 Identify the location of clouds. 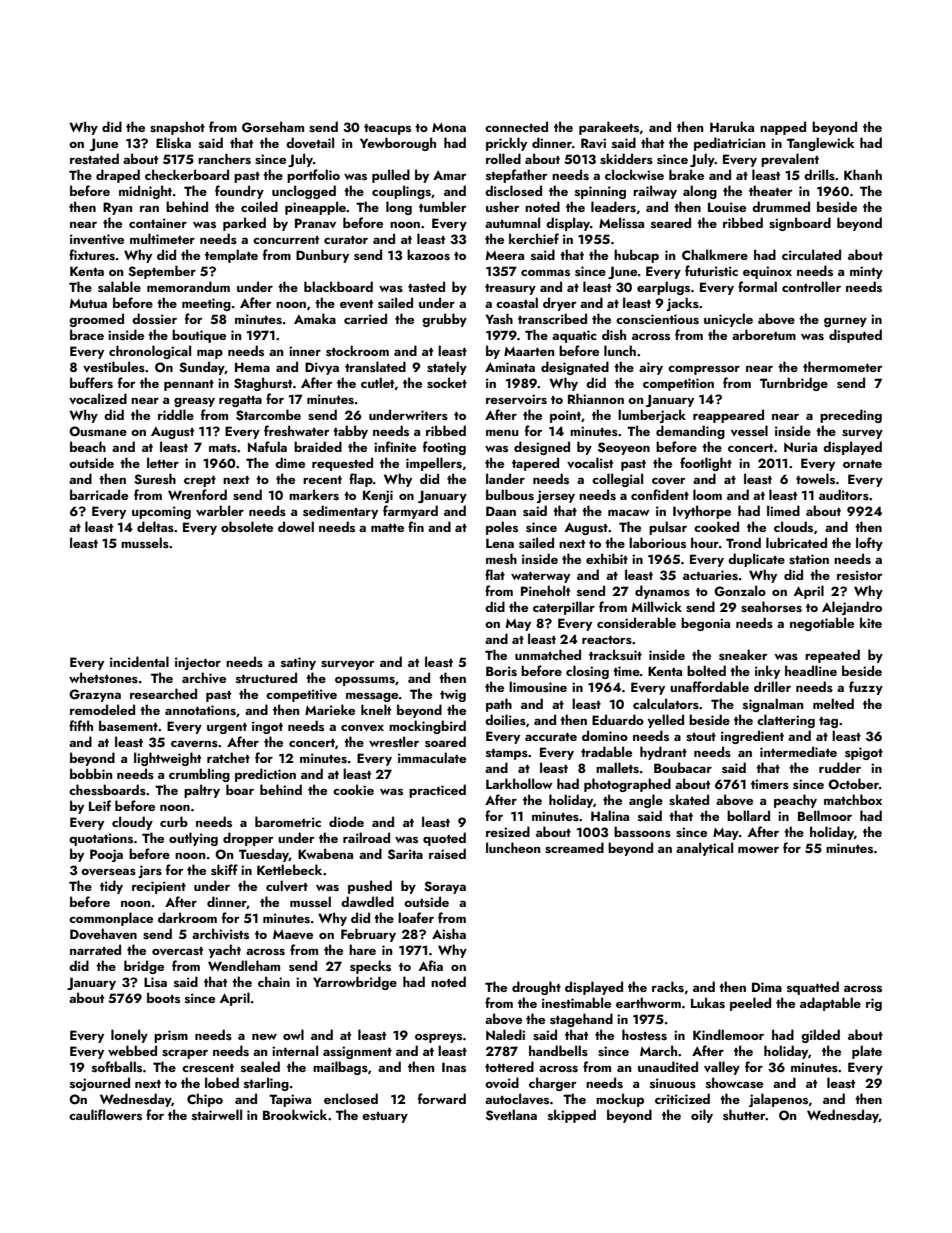
(793, 526).
